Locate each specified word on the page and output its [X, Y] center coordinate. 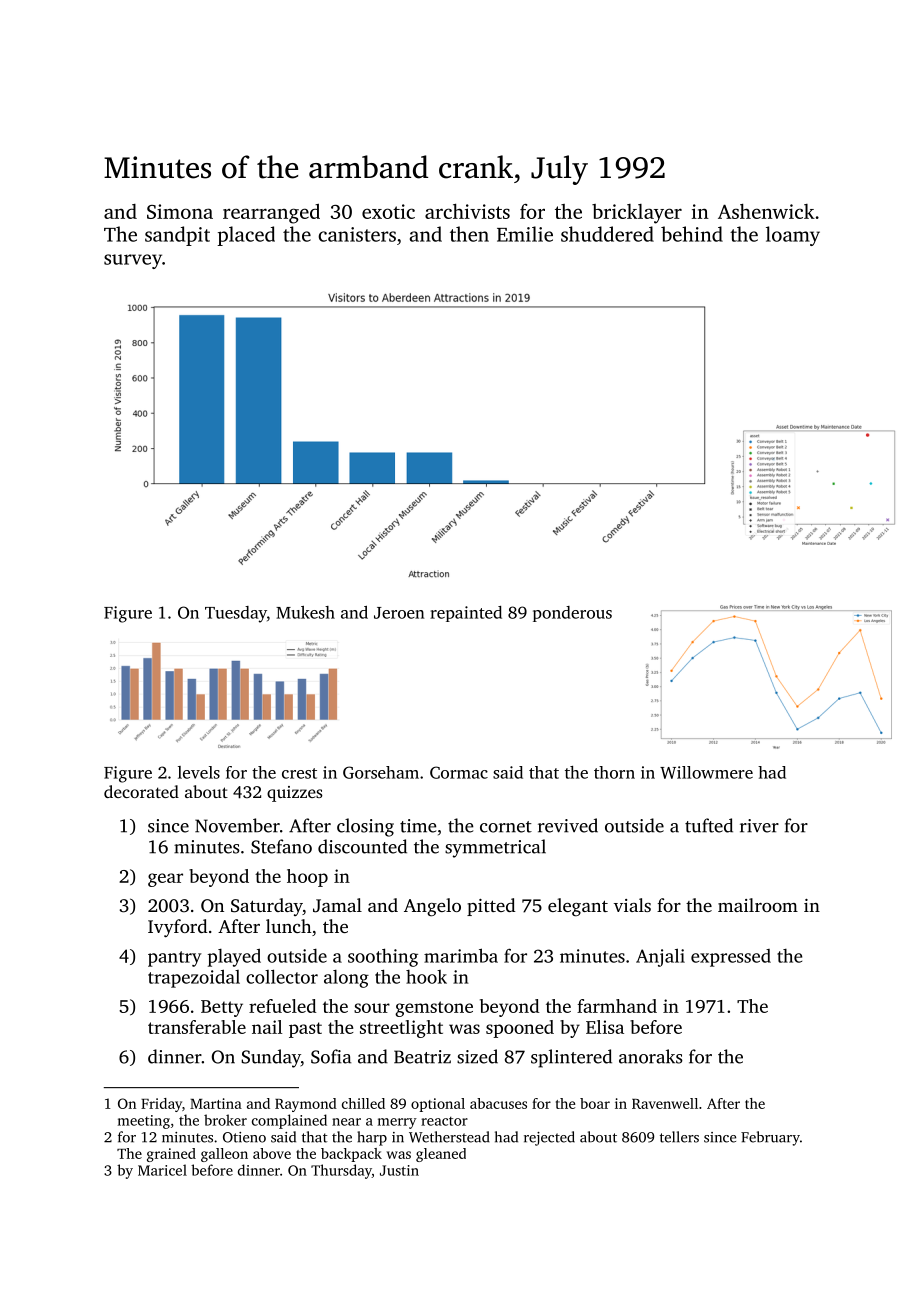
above [272, 1153]
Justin [399, 1170]
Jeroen [399, 613]
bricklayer [637, 214]
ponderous [572, 614]
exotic [388, 211]
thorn [614, 772]
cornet [506, 827]
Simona [180, 211]
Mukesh [305, 612]
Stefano [281, 846]
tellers [679, 1137]
